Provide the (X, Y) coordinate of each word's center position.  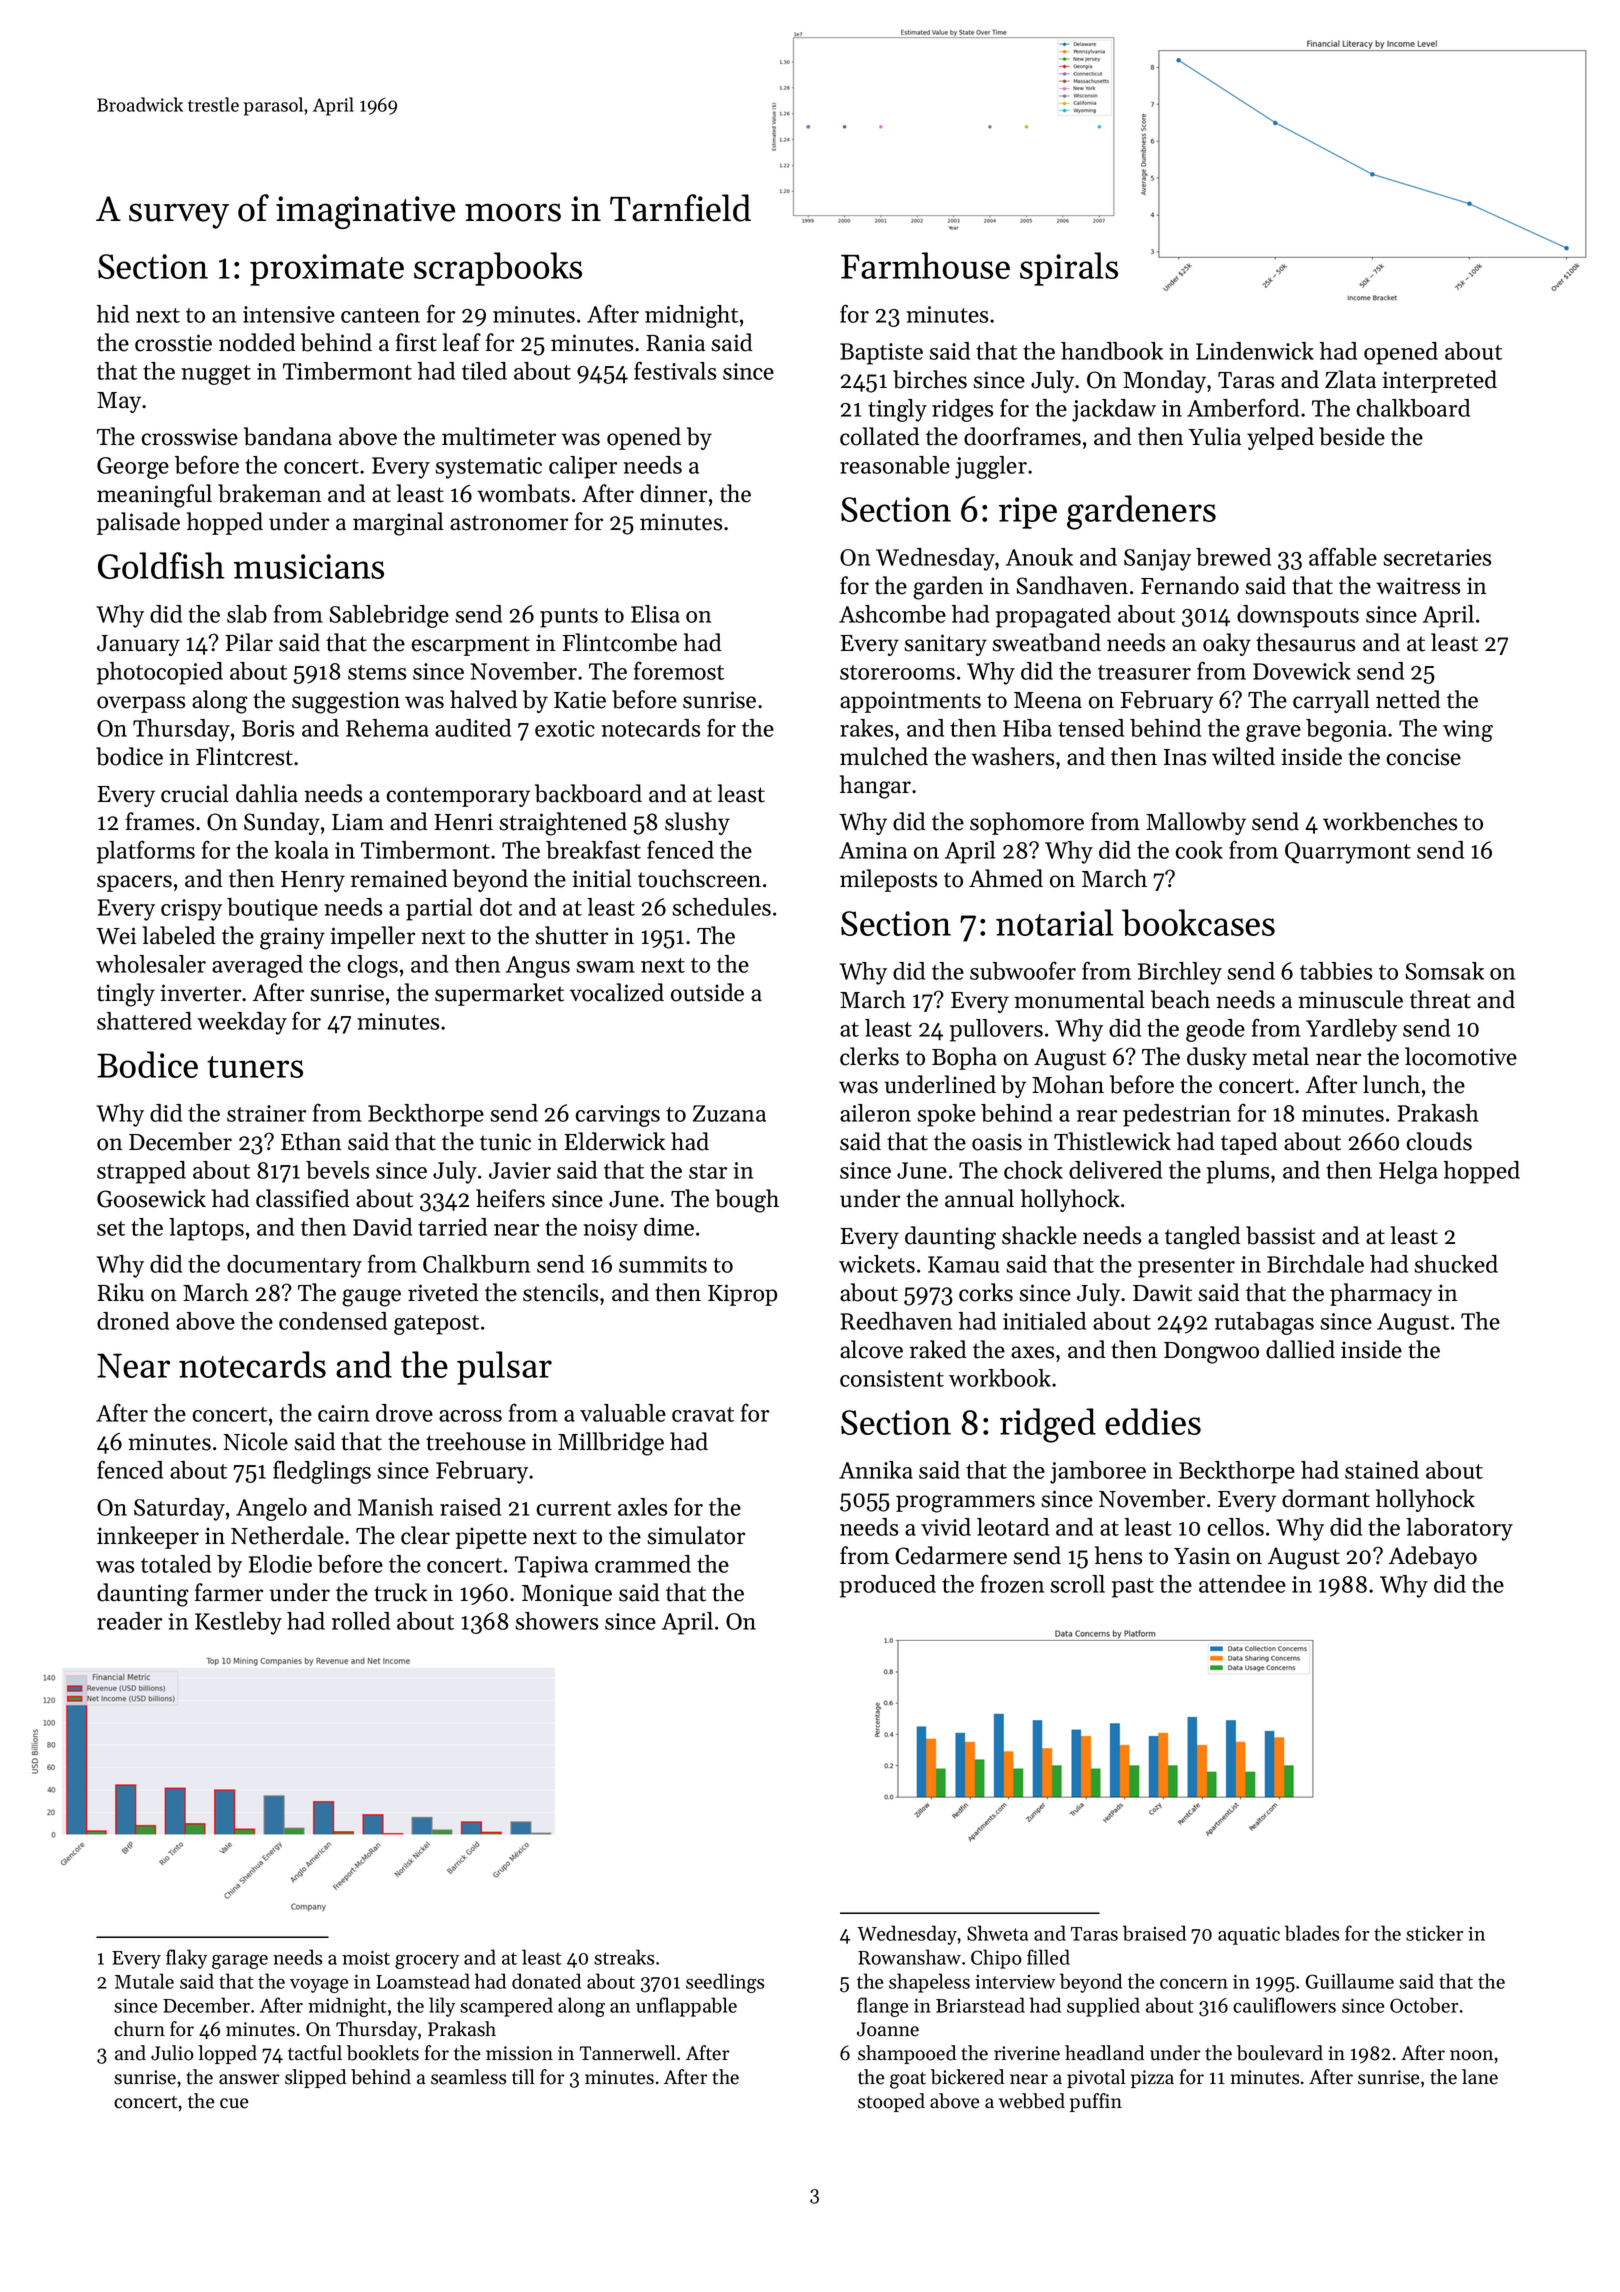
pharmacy (1381, 1294)
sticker (1434, 1933)
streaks (624, 1957)
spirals (1069, 269)
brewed (1233, 557)
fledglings (322, 1472)
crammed (643, 1564)
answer (249, 2079)
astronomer (509, 523)
